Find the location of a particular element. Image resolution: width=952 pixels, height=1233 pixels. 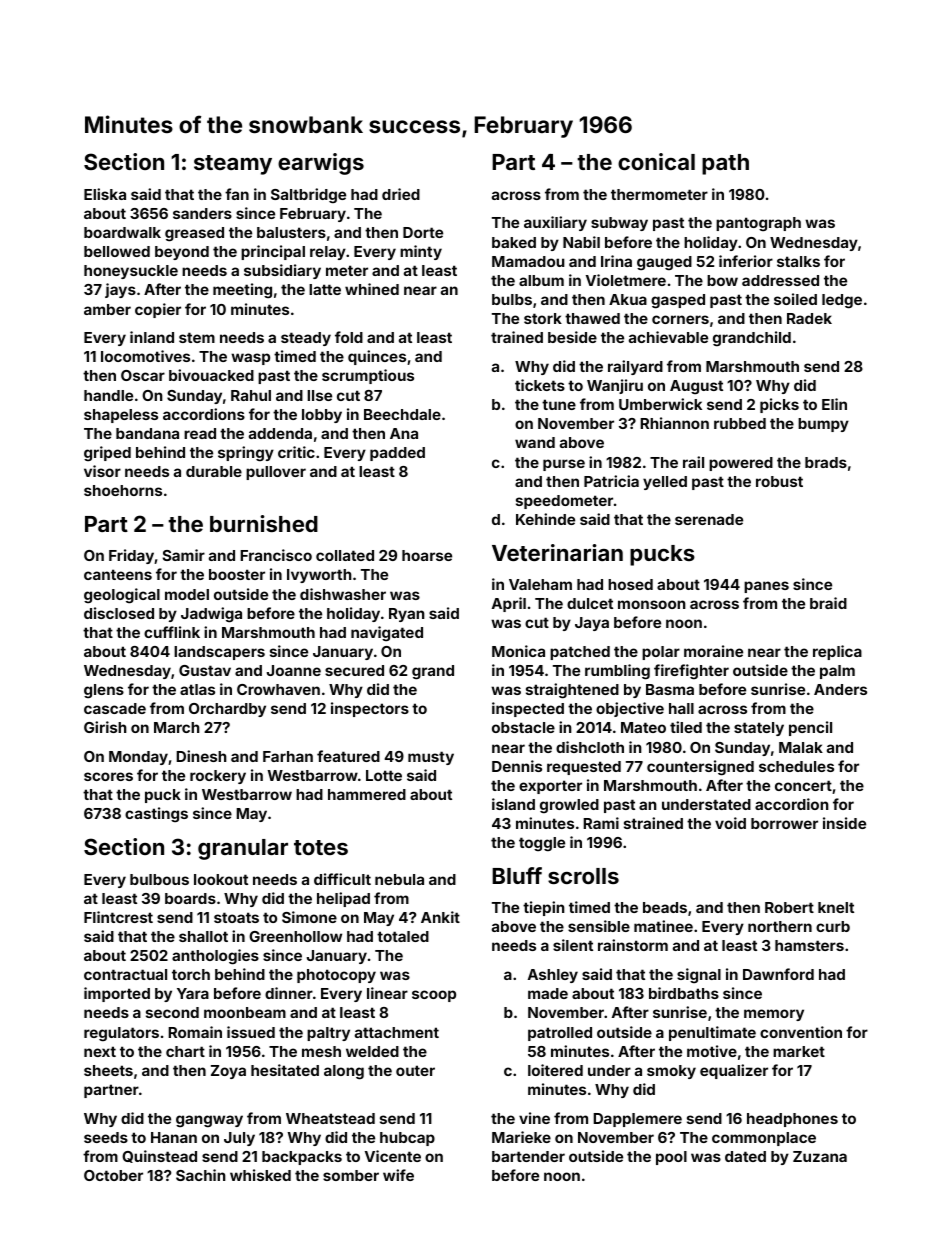

path is located at coordinates (725, 164).
